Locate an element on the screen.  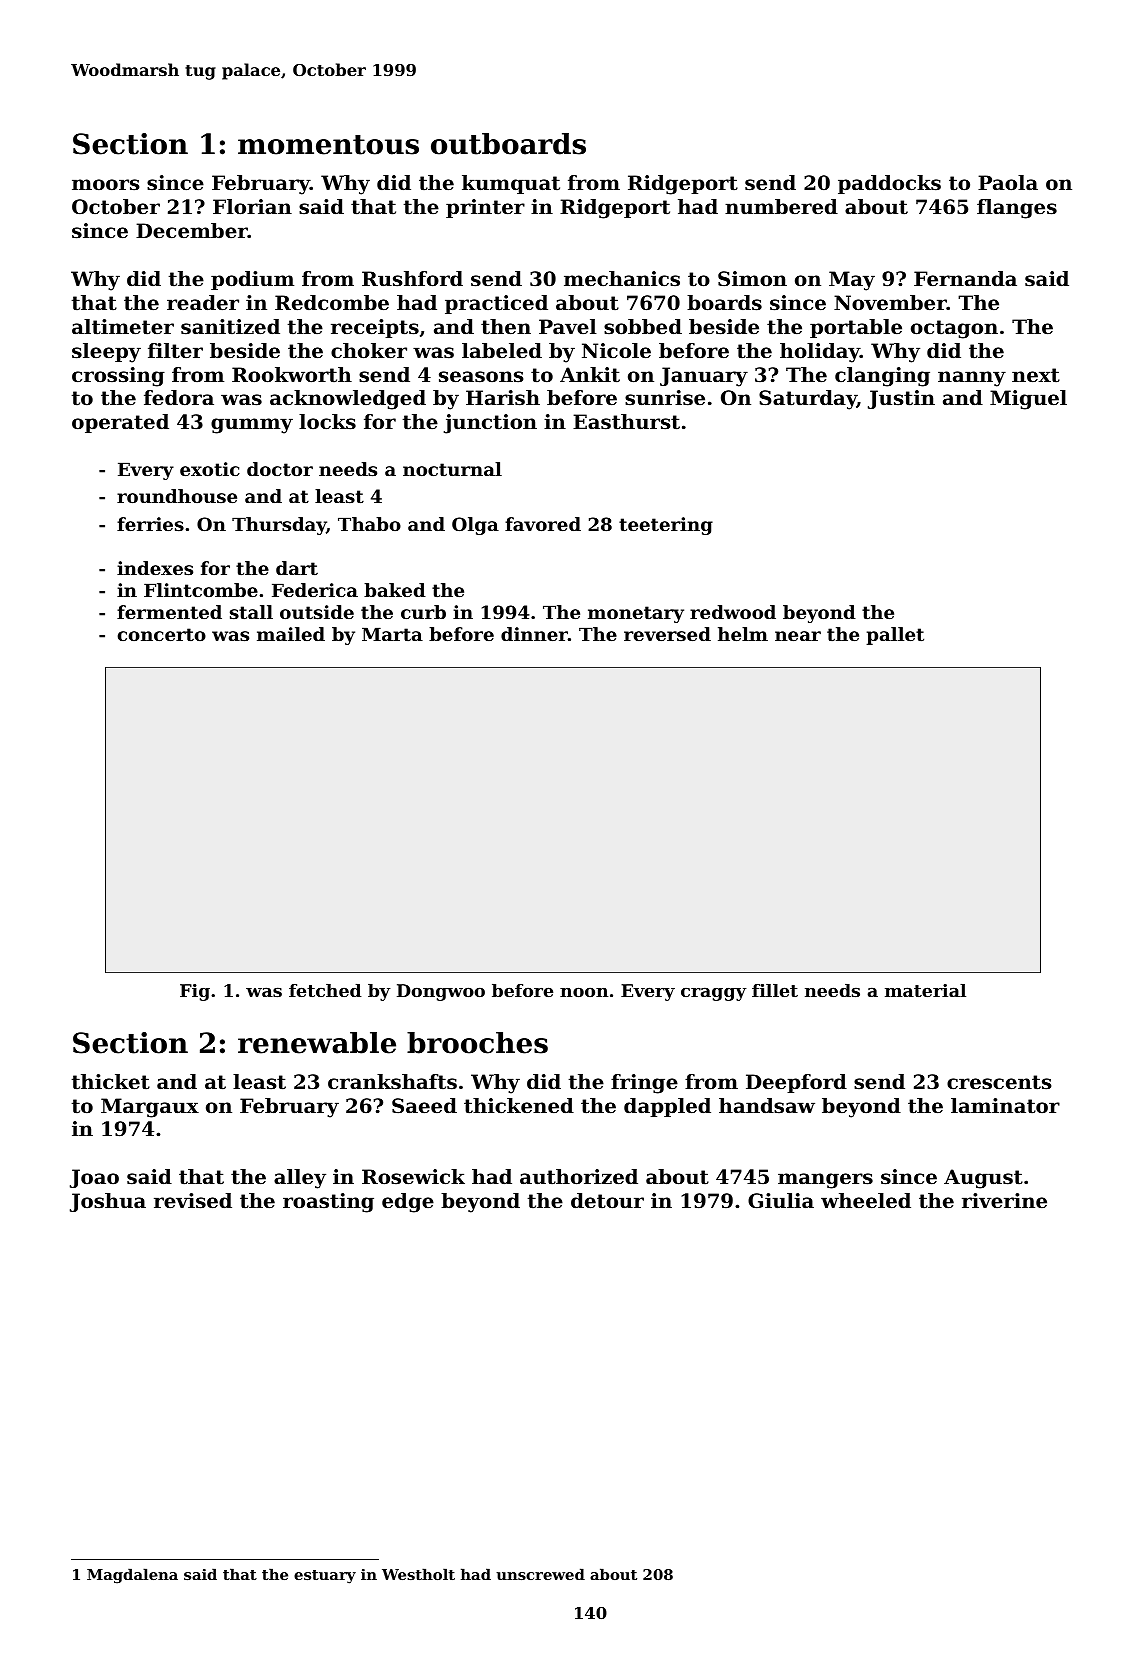
Rosewick is located at coordinates (413, 1177).
